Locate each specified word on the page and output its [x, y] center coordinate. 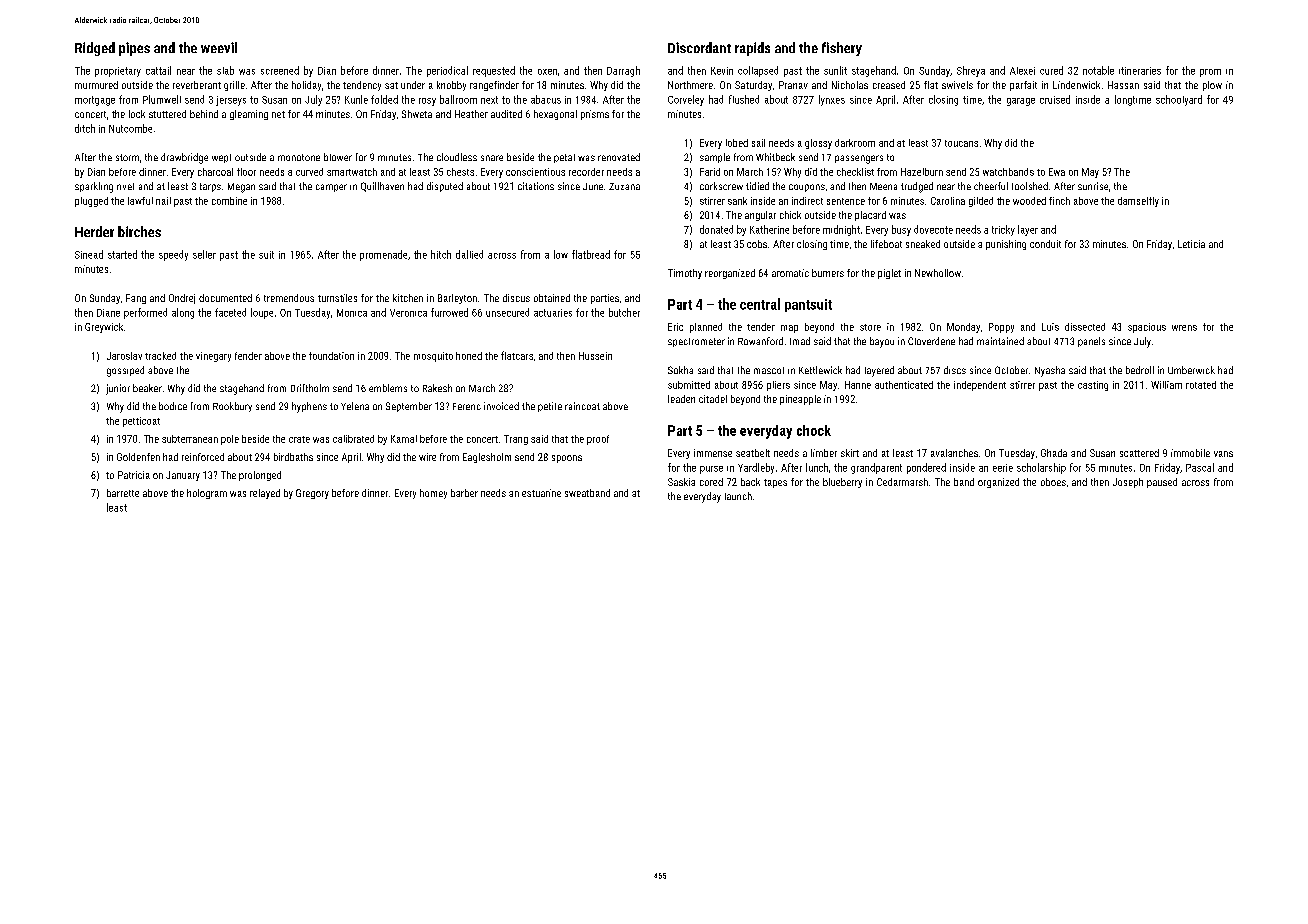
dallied [469, 254]
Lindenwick [1076, 85]
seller [204, 254]
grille [234, 86]
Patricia [134, 475]
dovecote [933, 229]
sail [758, 143]
